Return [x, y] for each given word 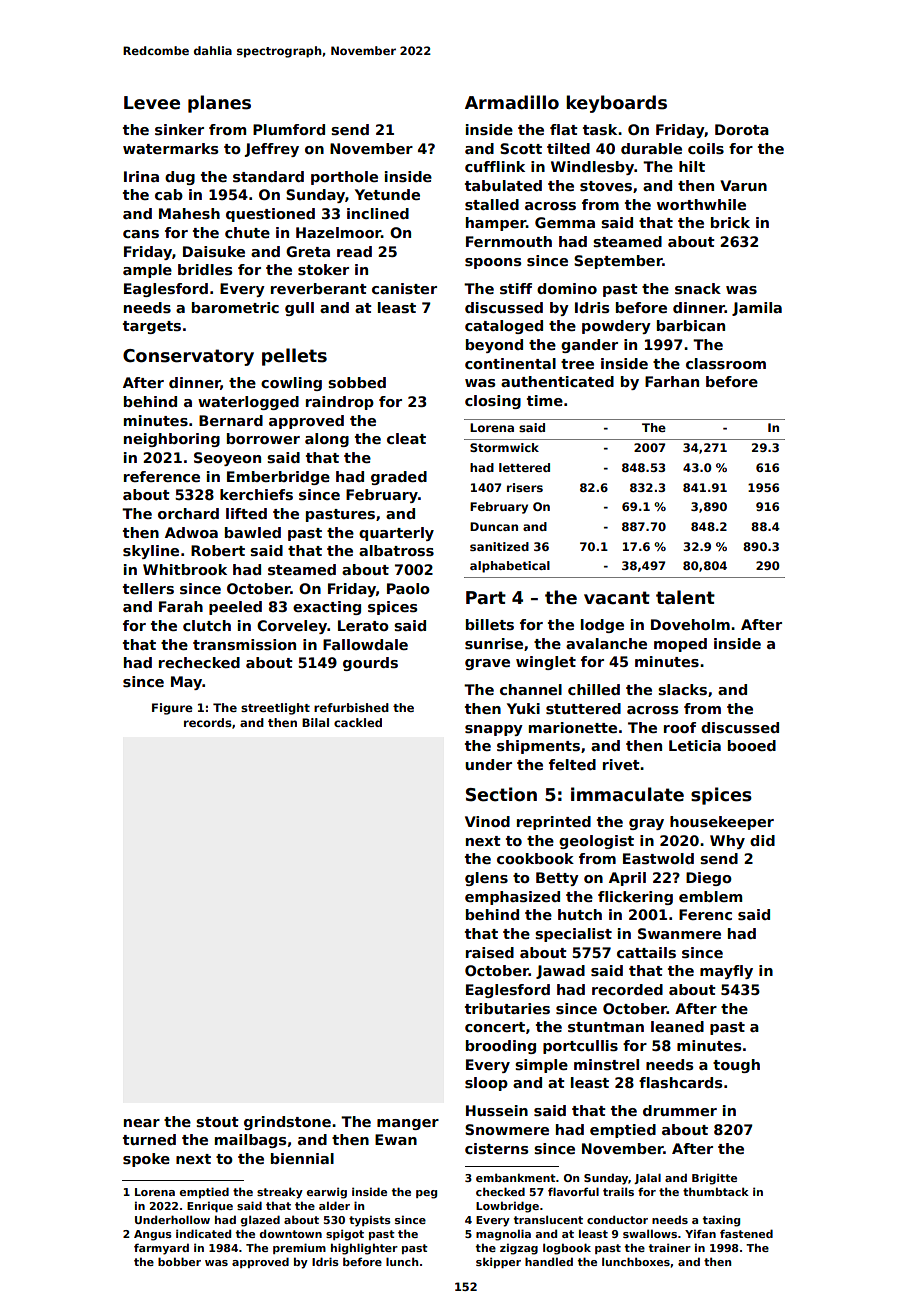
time [545, 400]
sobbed [357, 382]
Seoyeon [227, 459]
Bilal [315, 722]
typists [370, 1221]
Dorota [742, 129]
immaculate [627, 794]
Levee [152, 103]
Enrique [210, 1206]
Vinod [487, 821]
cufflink [495, 166]
